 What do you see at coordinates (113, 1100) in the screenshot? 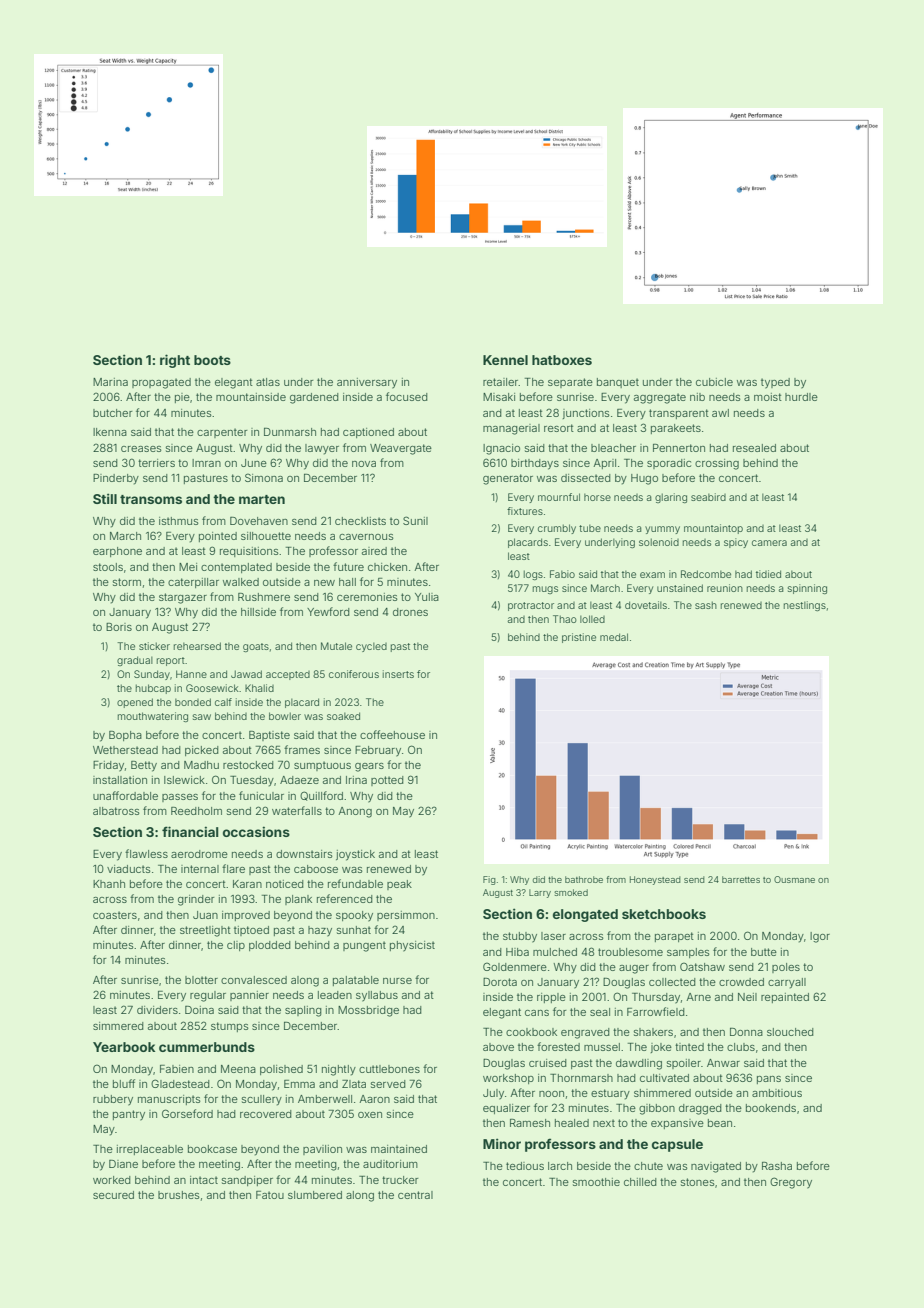
I see `rubbery` at bounding box center [113, 1100].
